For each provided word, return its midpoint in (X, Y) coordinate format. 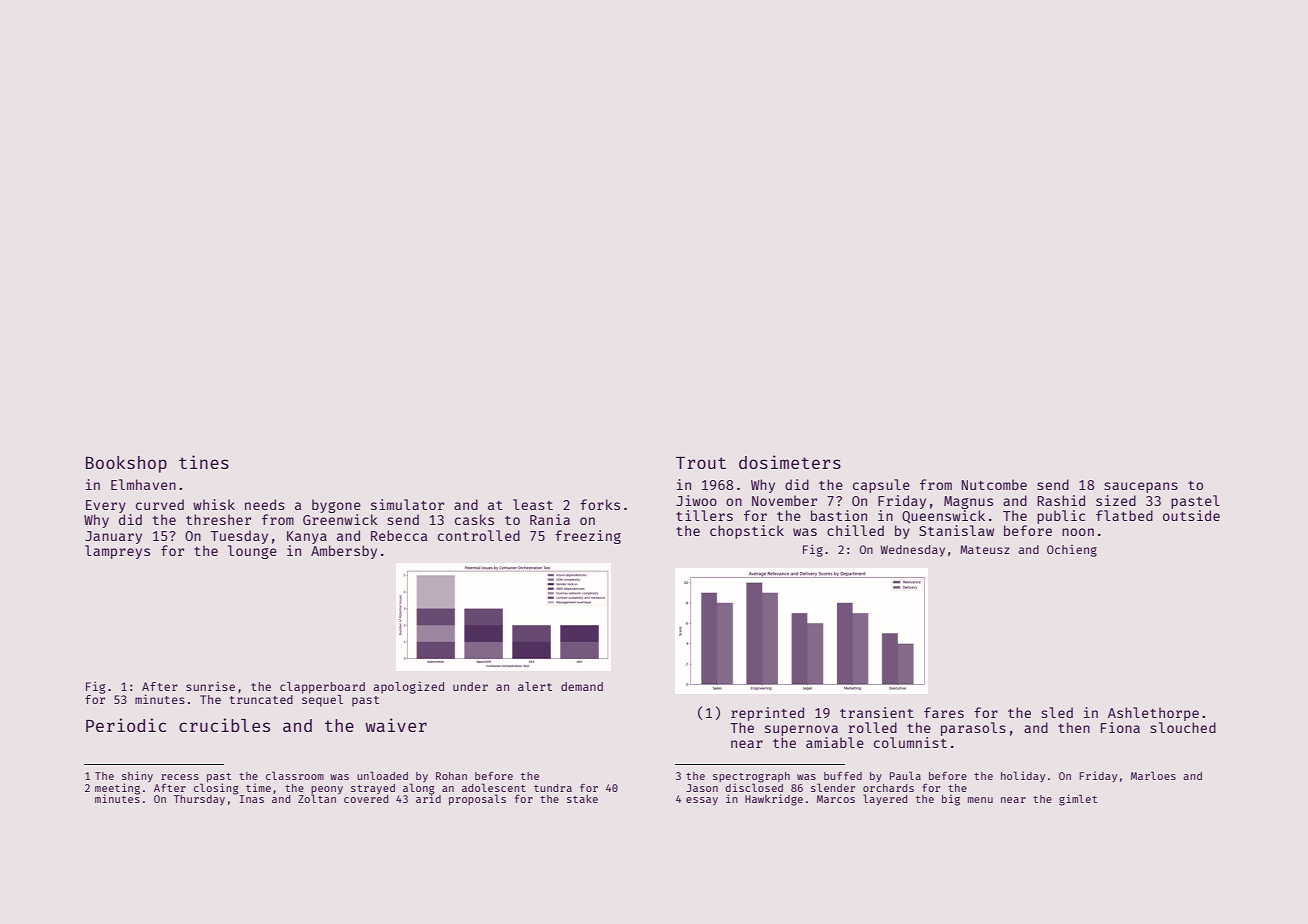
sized (1116, 500)
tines (204, 462)
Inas (252, 799)
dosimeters (790, 462)
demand (582, 686)
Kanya (307, 537)
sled (1057, 712)
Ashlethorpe (1153, 714)
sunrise (210, 686)
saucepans (1141, 487)
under (470, 686)
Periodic (126, 725)
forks (600, 504)
